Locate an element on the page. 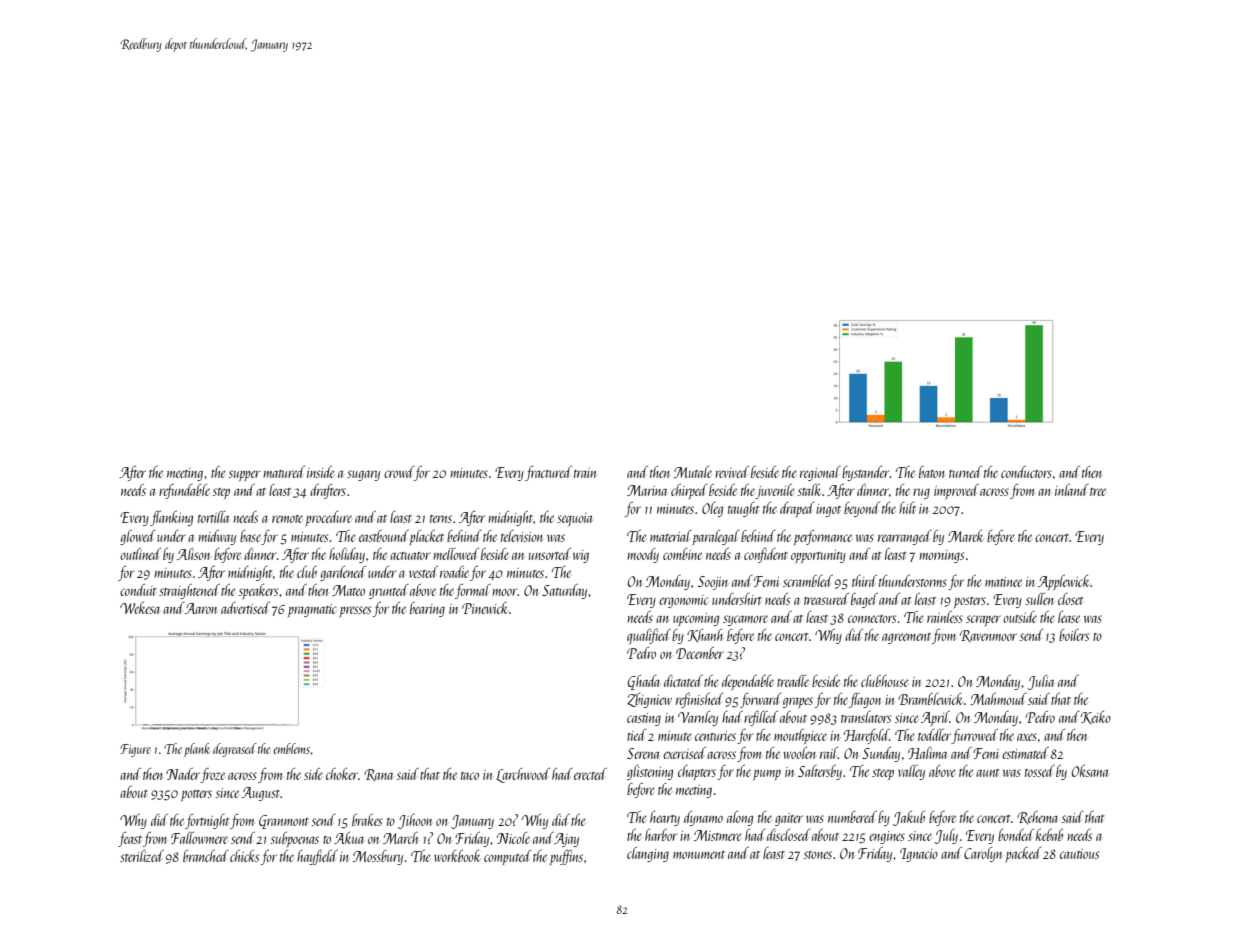 This page has height=952, width=1233. hayfield is located at coordinates (317, 857).
